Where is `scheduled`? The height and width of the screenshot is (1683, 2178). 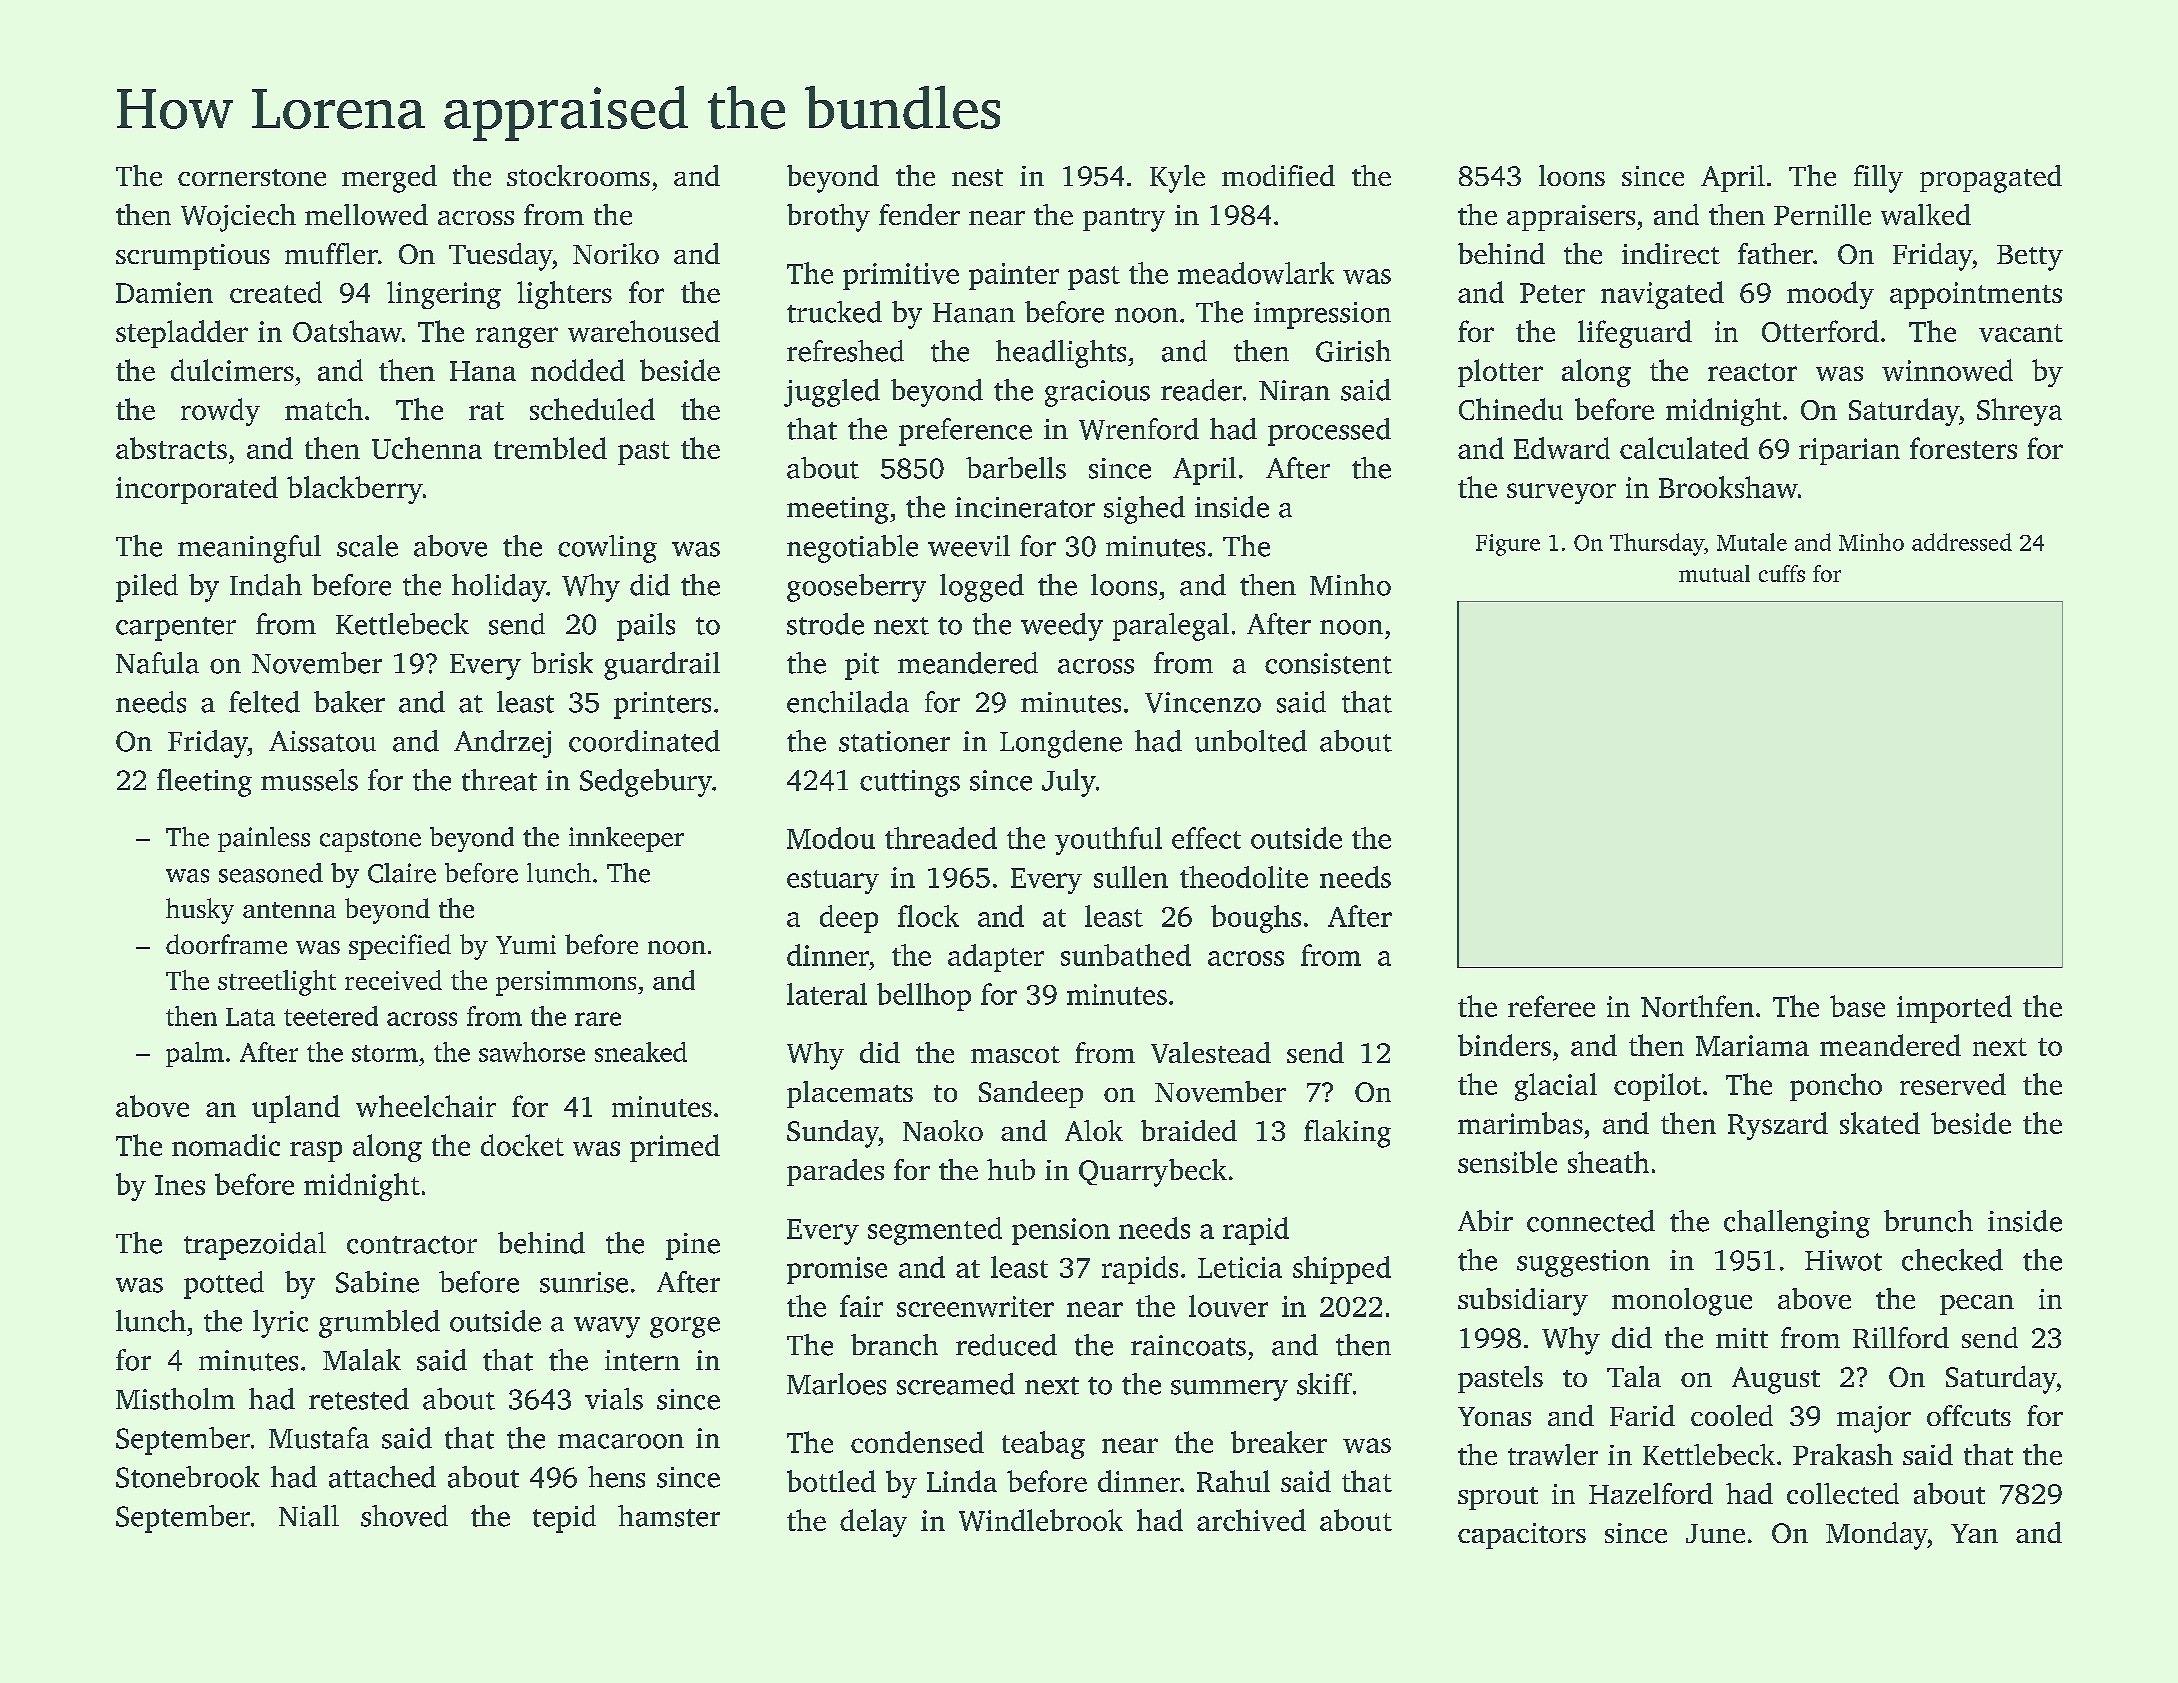
scheduled is located at coordinates (592, 409).
